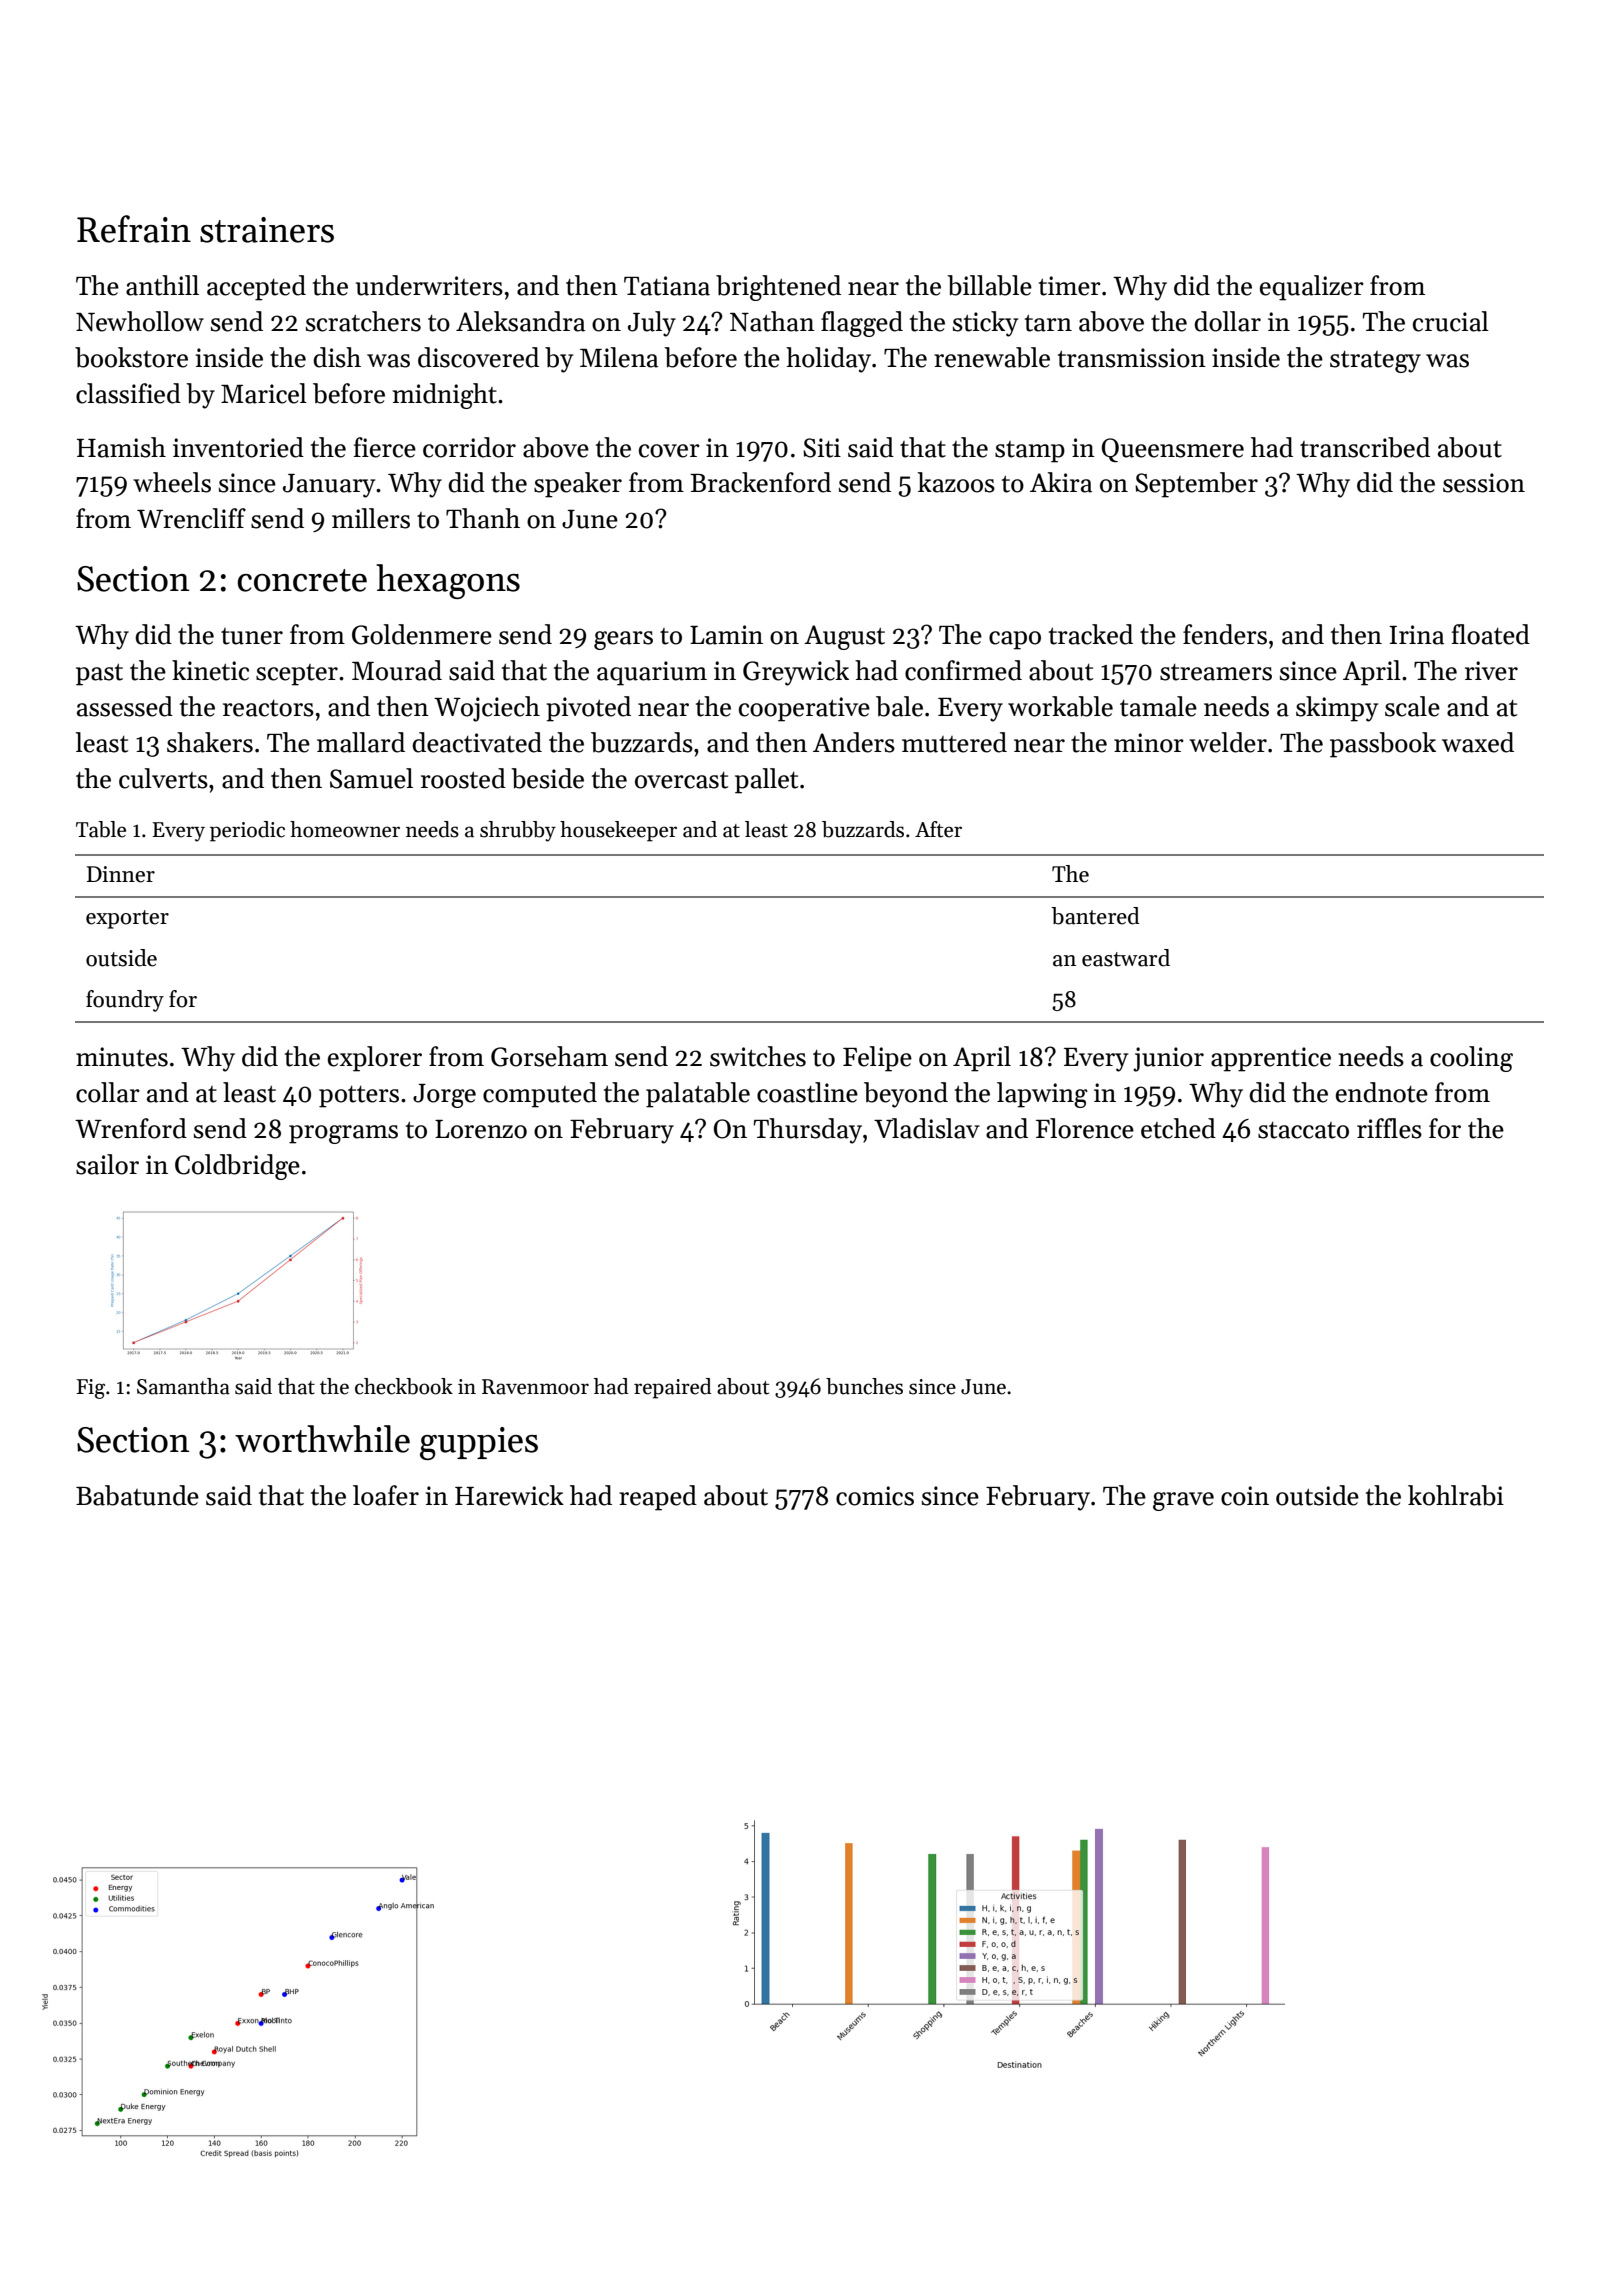  Describe the element at coordinates (938, 829) in the screenshot. I see `After` at that location.
